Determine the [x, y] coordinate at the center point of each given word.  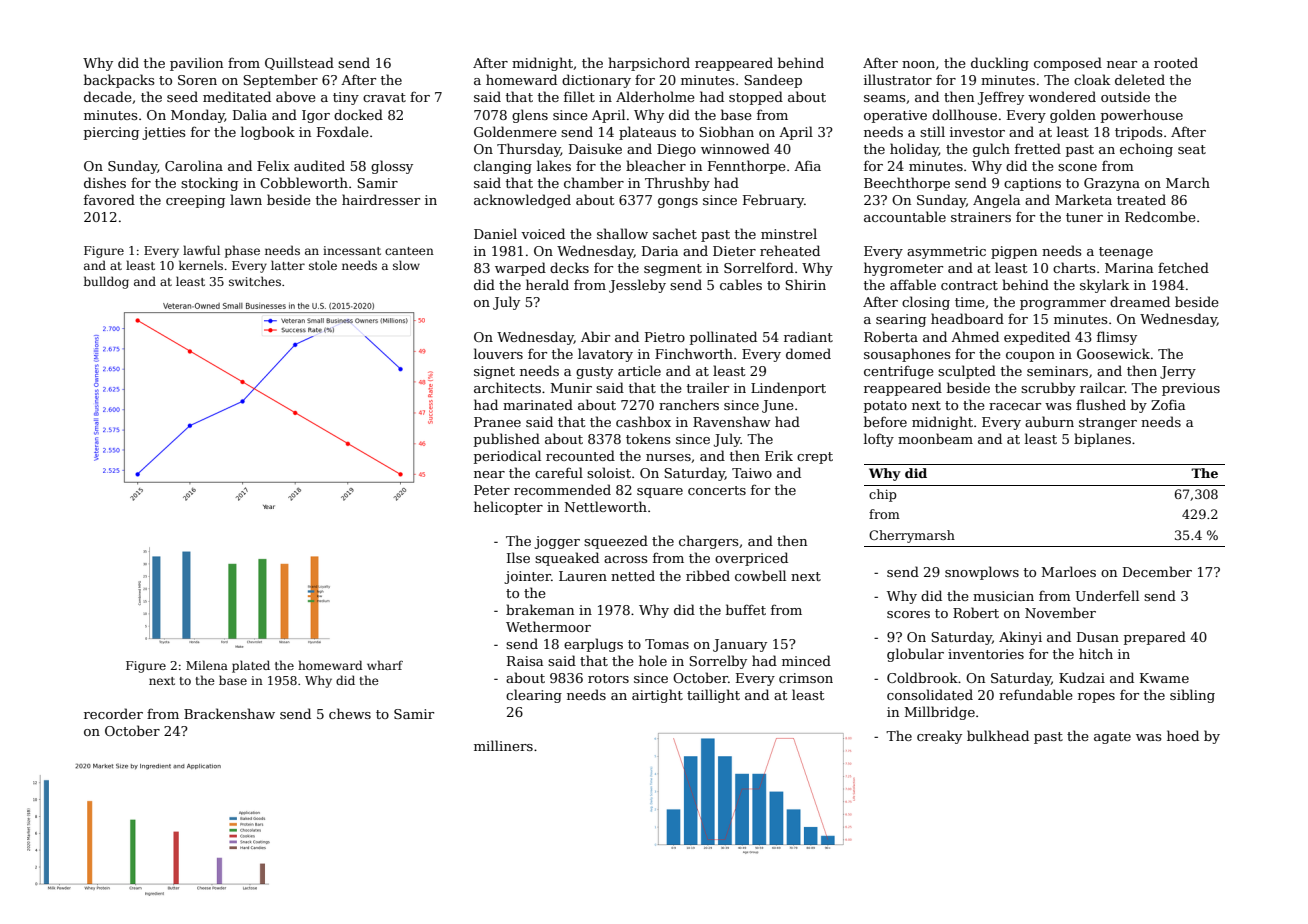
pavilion [196, 64]
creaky [939, 737]
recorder [113, 713]
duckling [1000, 64]
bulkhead [998, 735]
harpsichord [649, 64]
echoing [1146, 150]
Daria [660, 251]
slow [406, 265]
